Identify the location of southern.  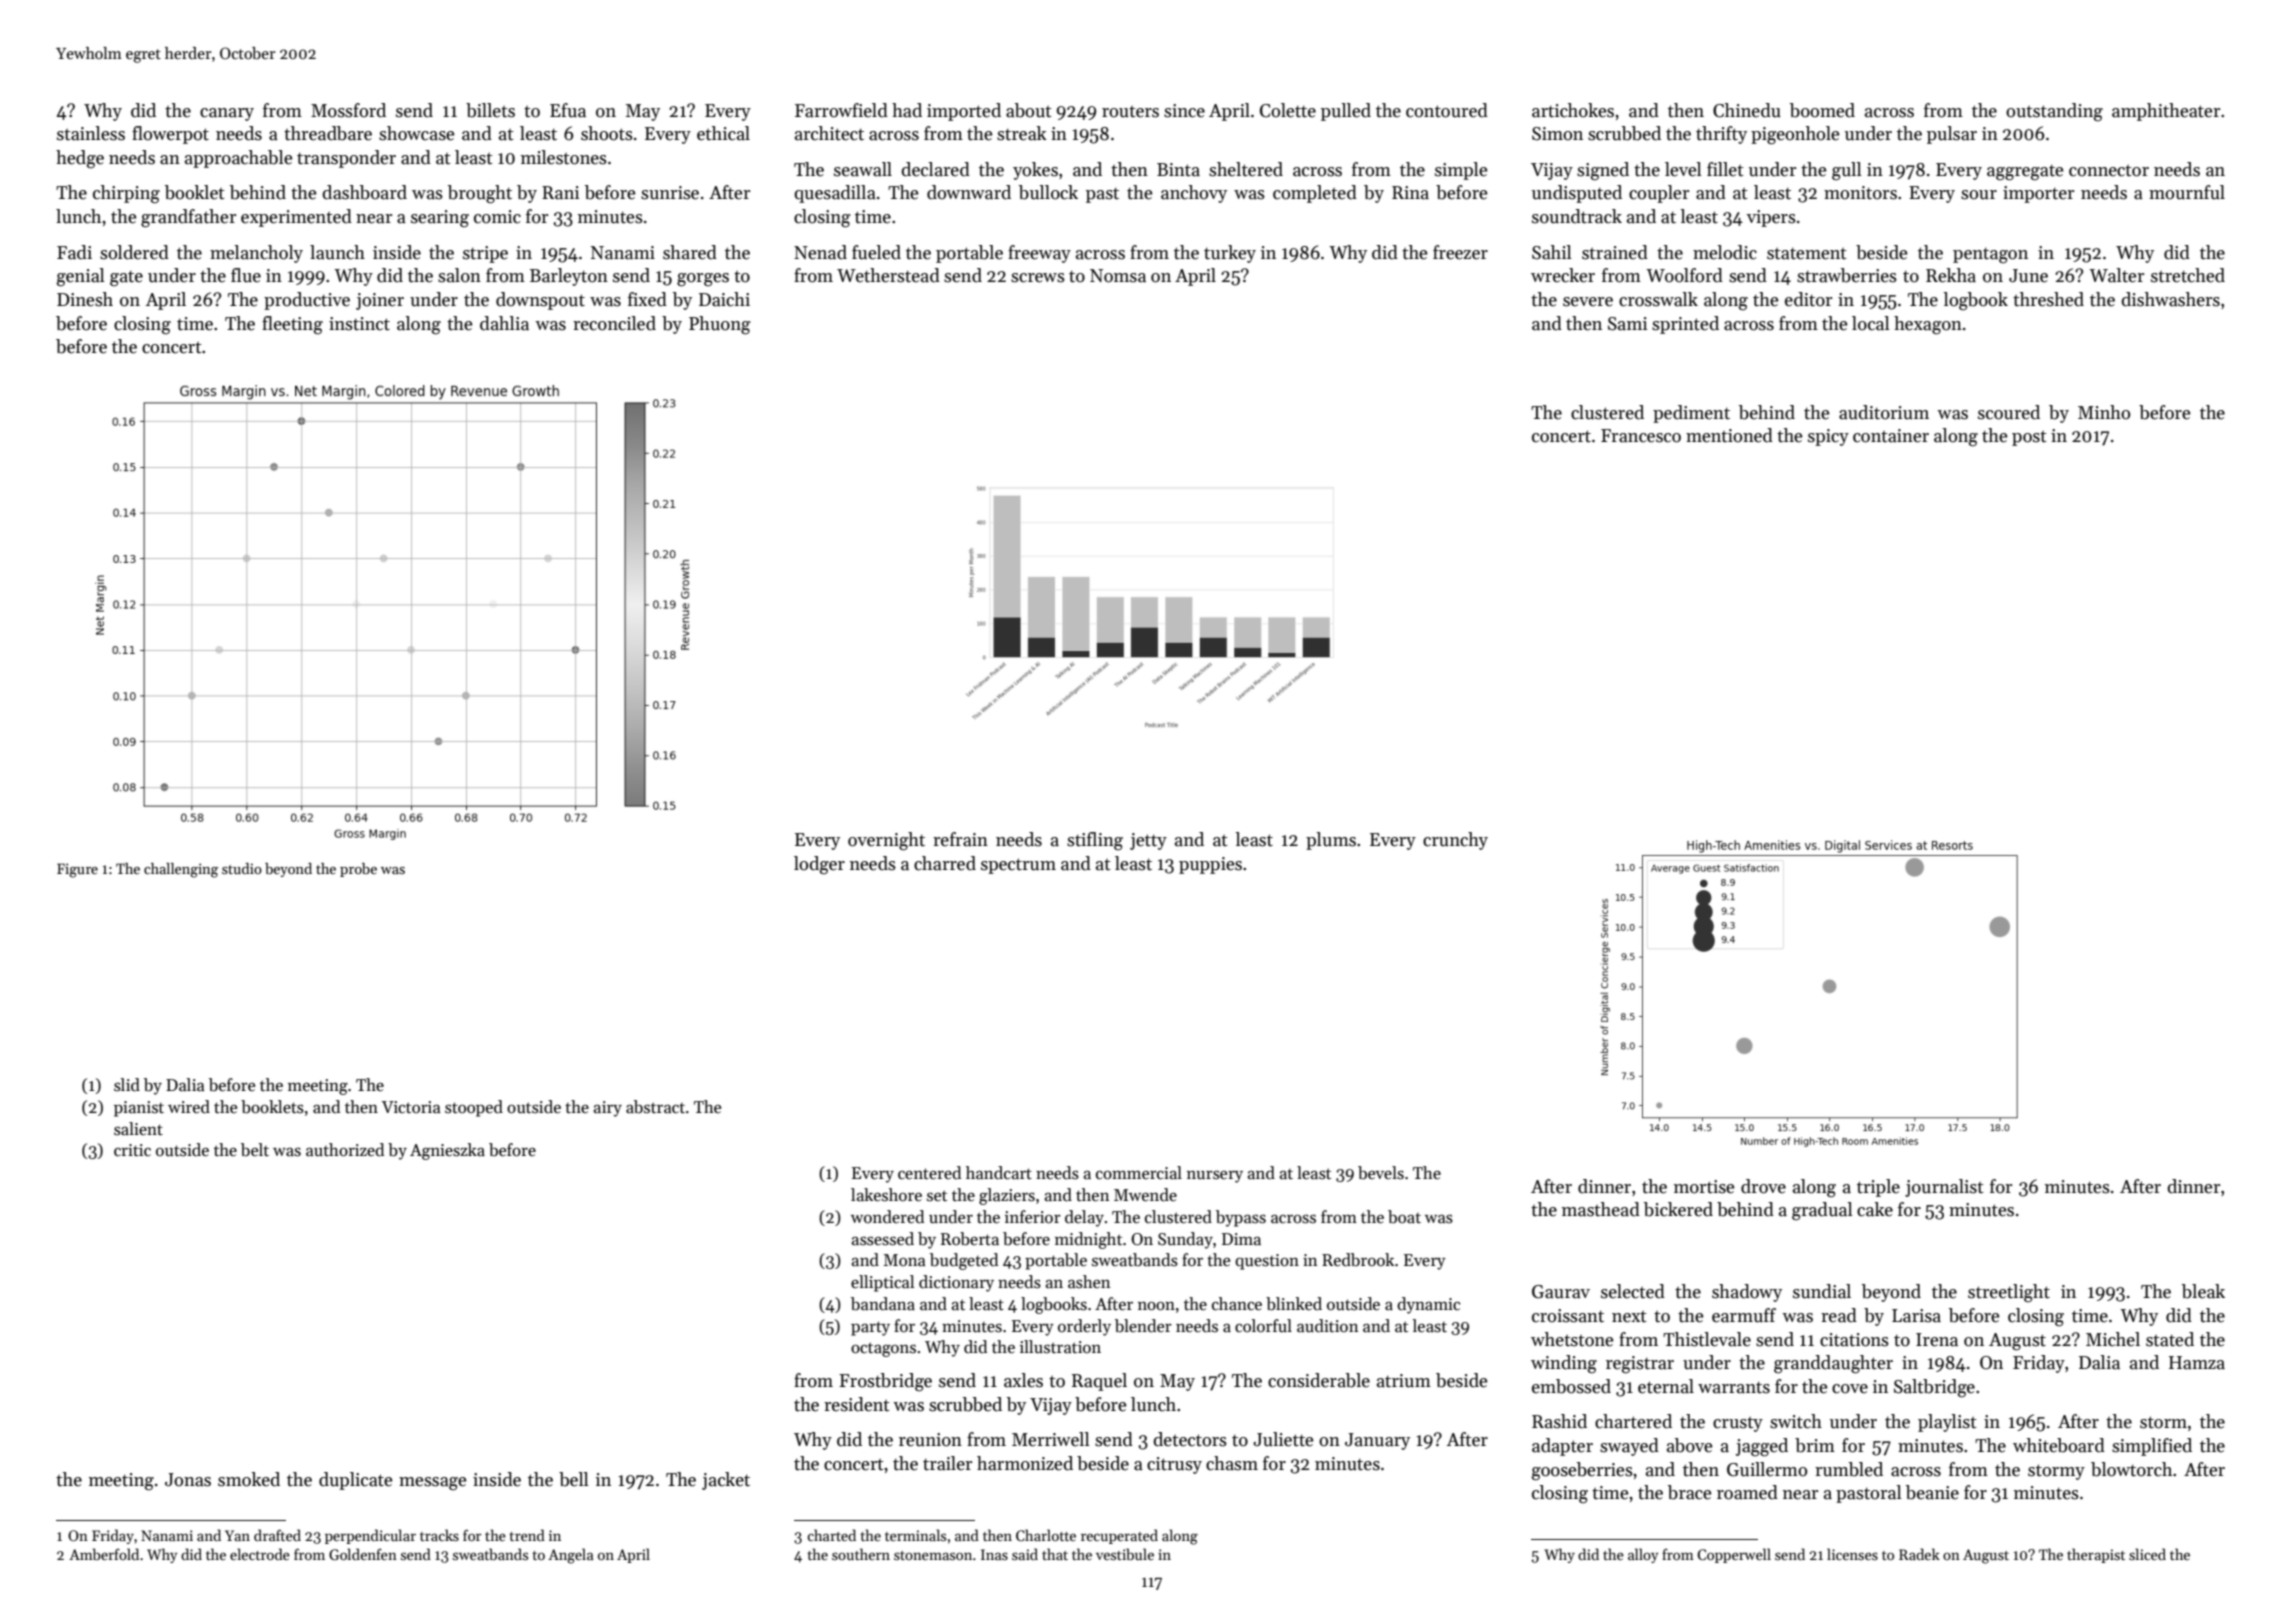
(861, 1554).
